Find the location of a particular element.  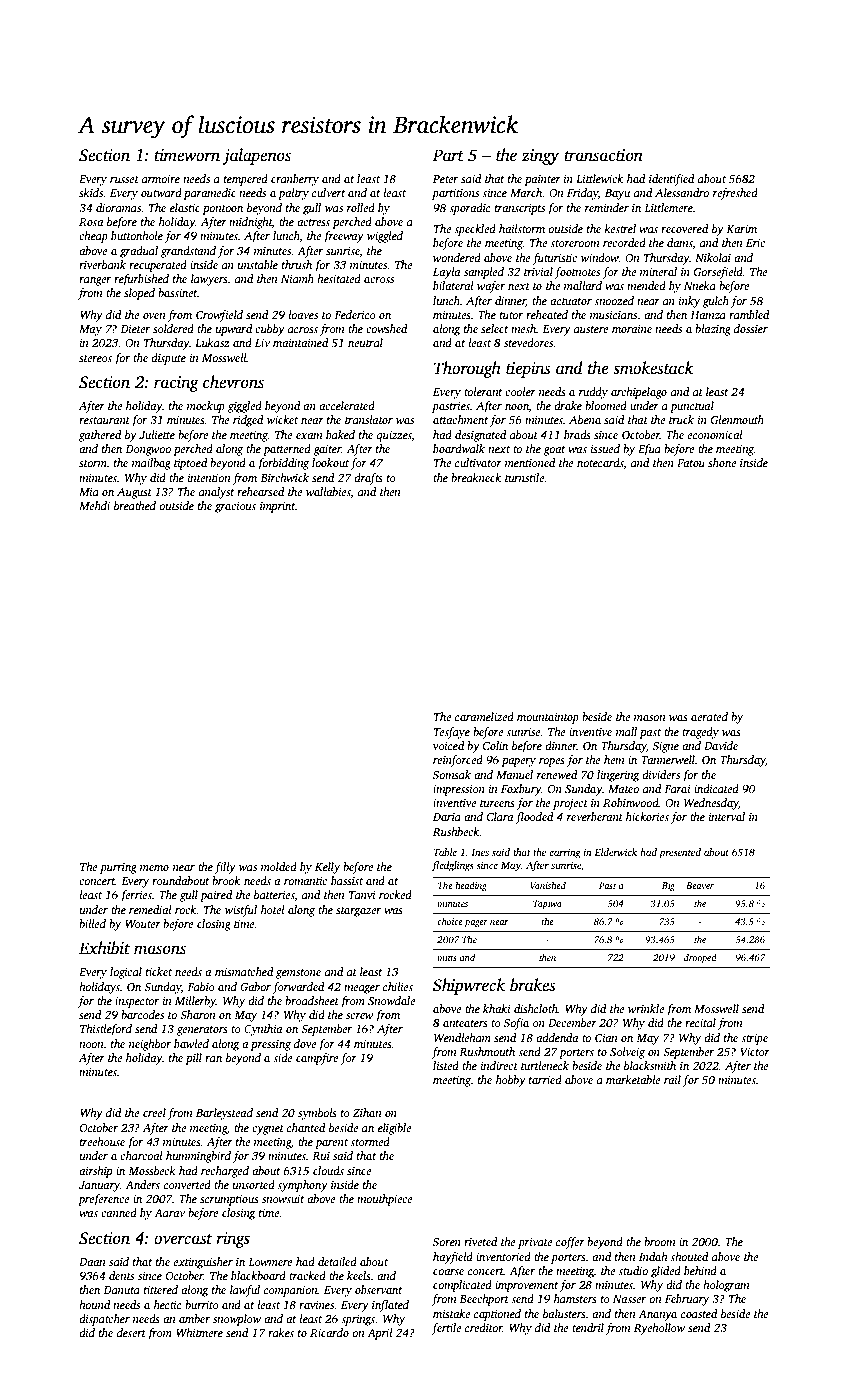

presented is located at coordinates (680, 853).
